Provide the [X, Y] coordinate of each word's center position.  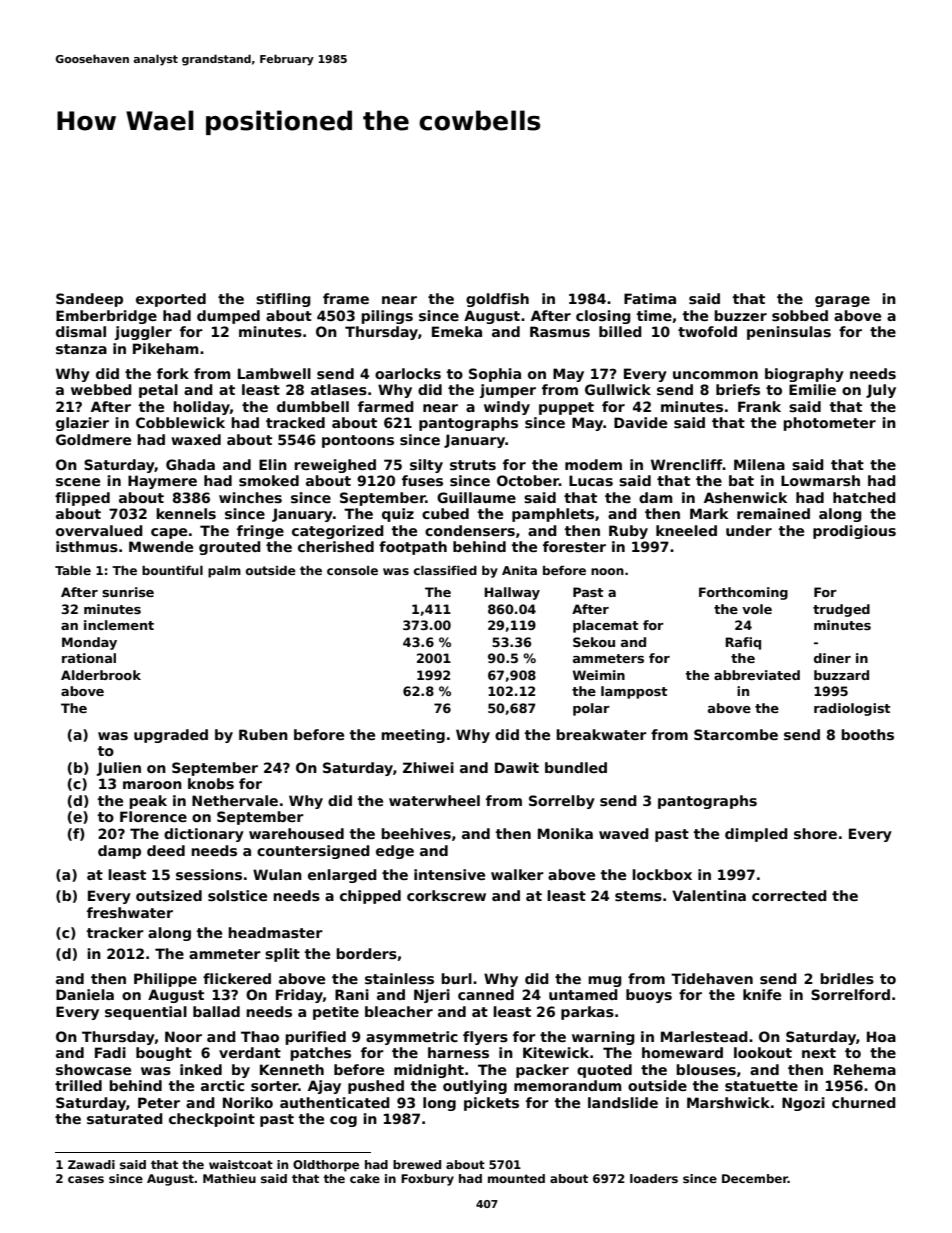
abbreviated [757, 675]
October [528, 480]
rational [89, 658]
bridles [847, 978]
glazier [82, 424]
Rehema [865, 1069]
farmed [386, 406]
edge [395, 852]
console [352, 570]
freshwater [130, 912]
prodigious [854, 532]
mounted [516, 1178]
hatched [864, 497]
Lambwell [274, 373]
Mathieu [229, 1178]
